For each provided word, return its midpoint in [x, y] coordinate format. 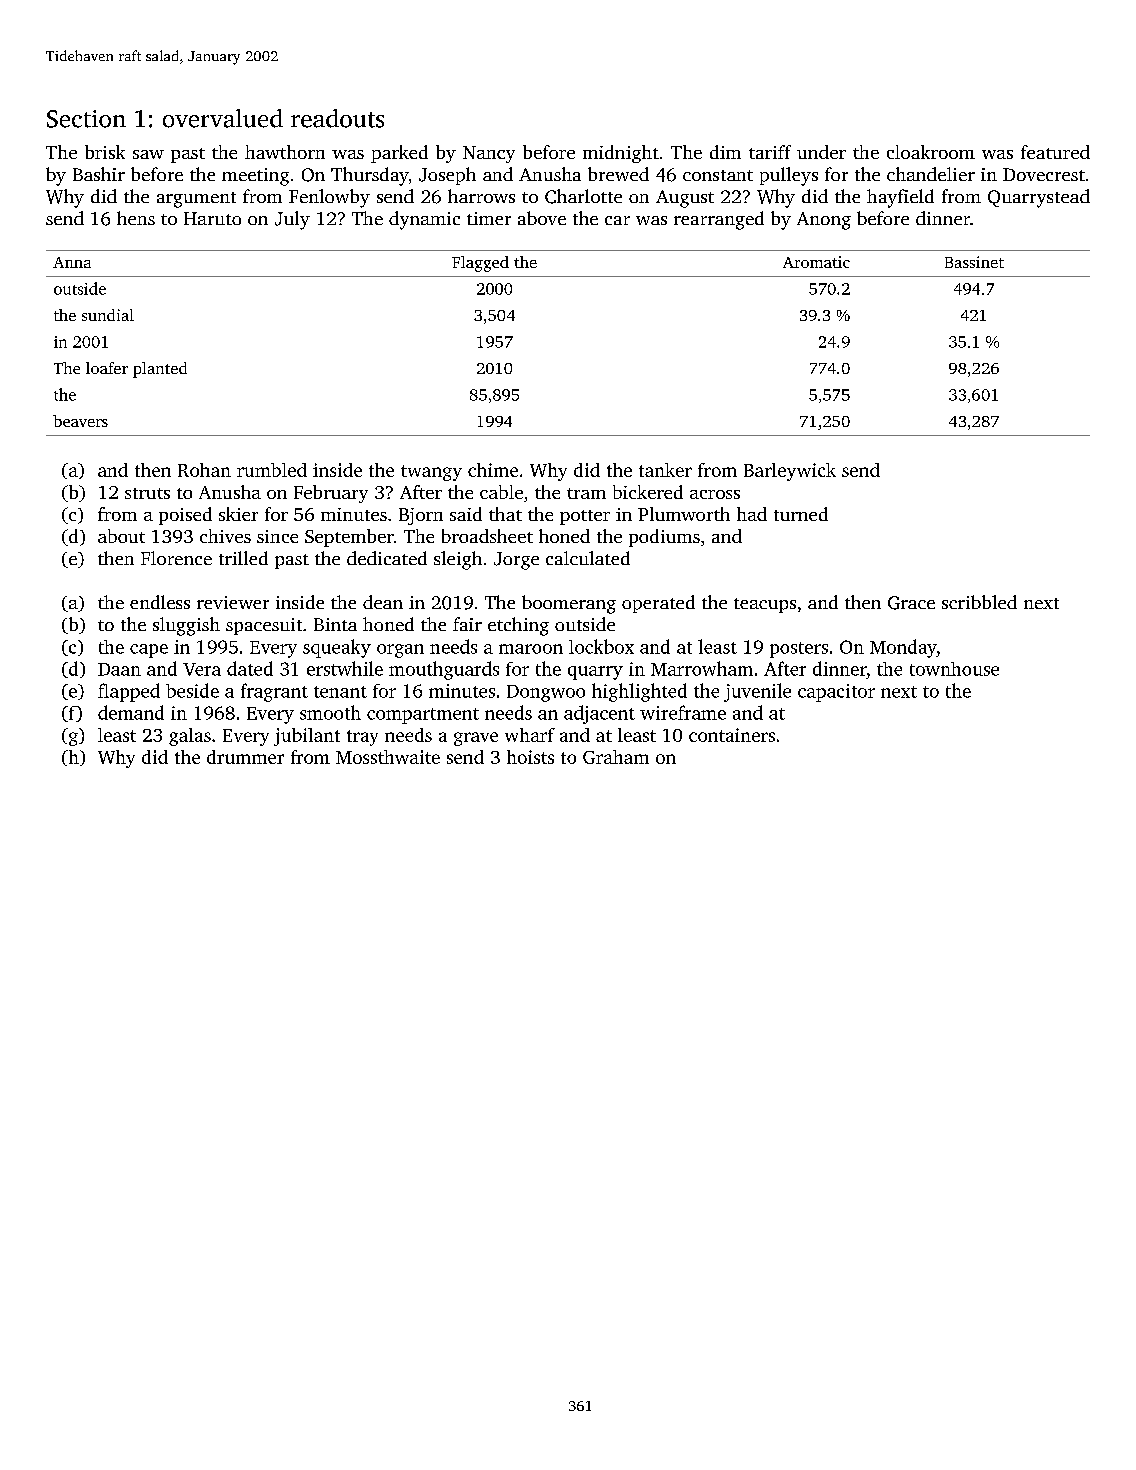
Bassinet [974, 262]
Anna [72, 262]
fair [467, 624]
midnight [621, 154]
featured [1055, 152]
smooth [330, 712]
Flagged [480, 264]
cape [149, 651]
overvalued [223, 118]
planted [160, 370]
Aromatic [816, 262]
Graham [616, 757]
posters [799, 650]
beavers [80, 421]
